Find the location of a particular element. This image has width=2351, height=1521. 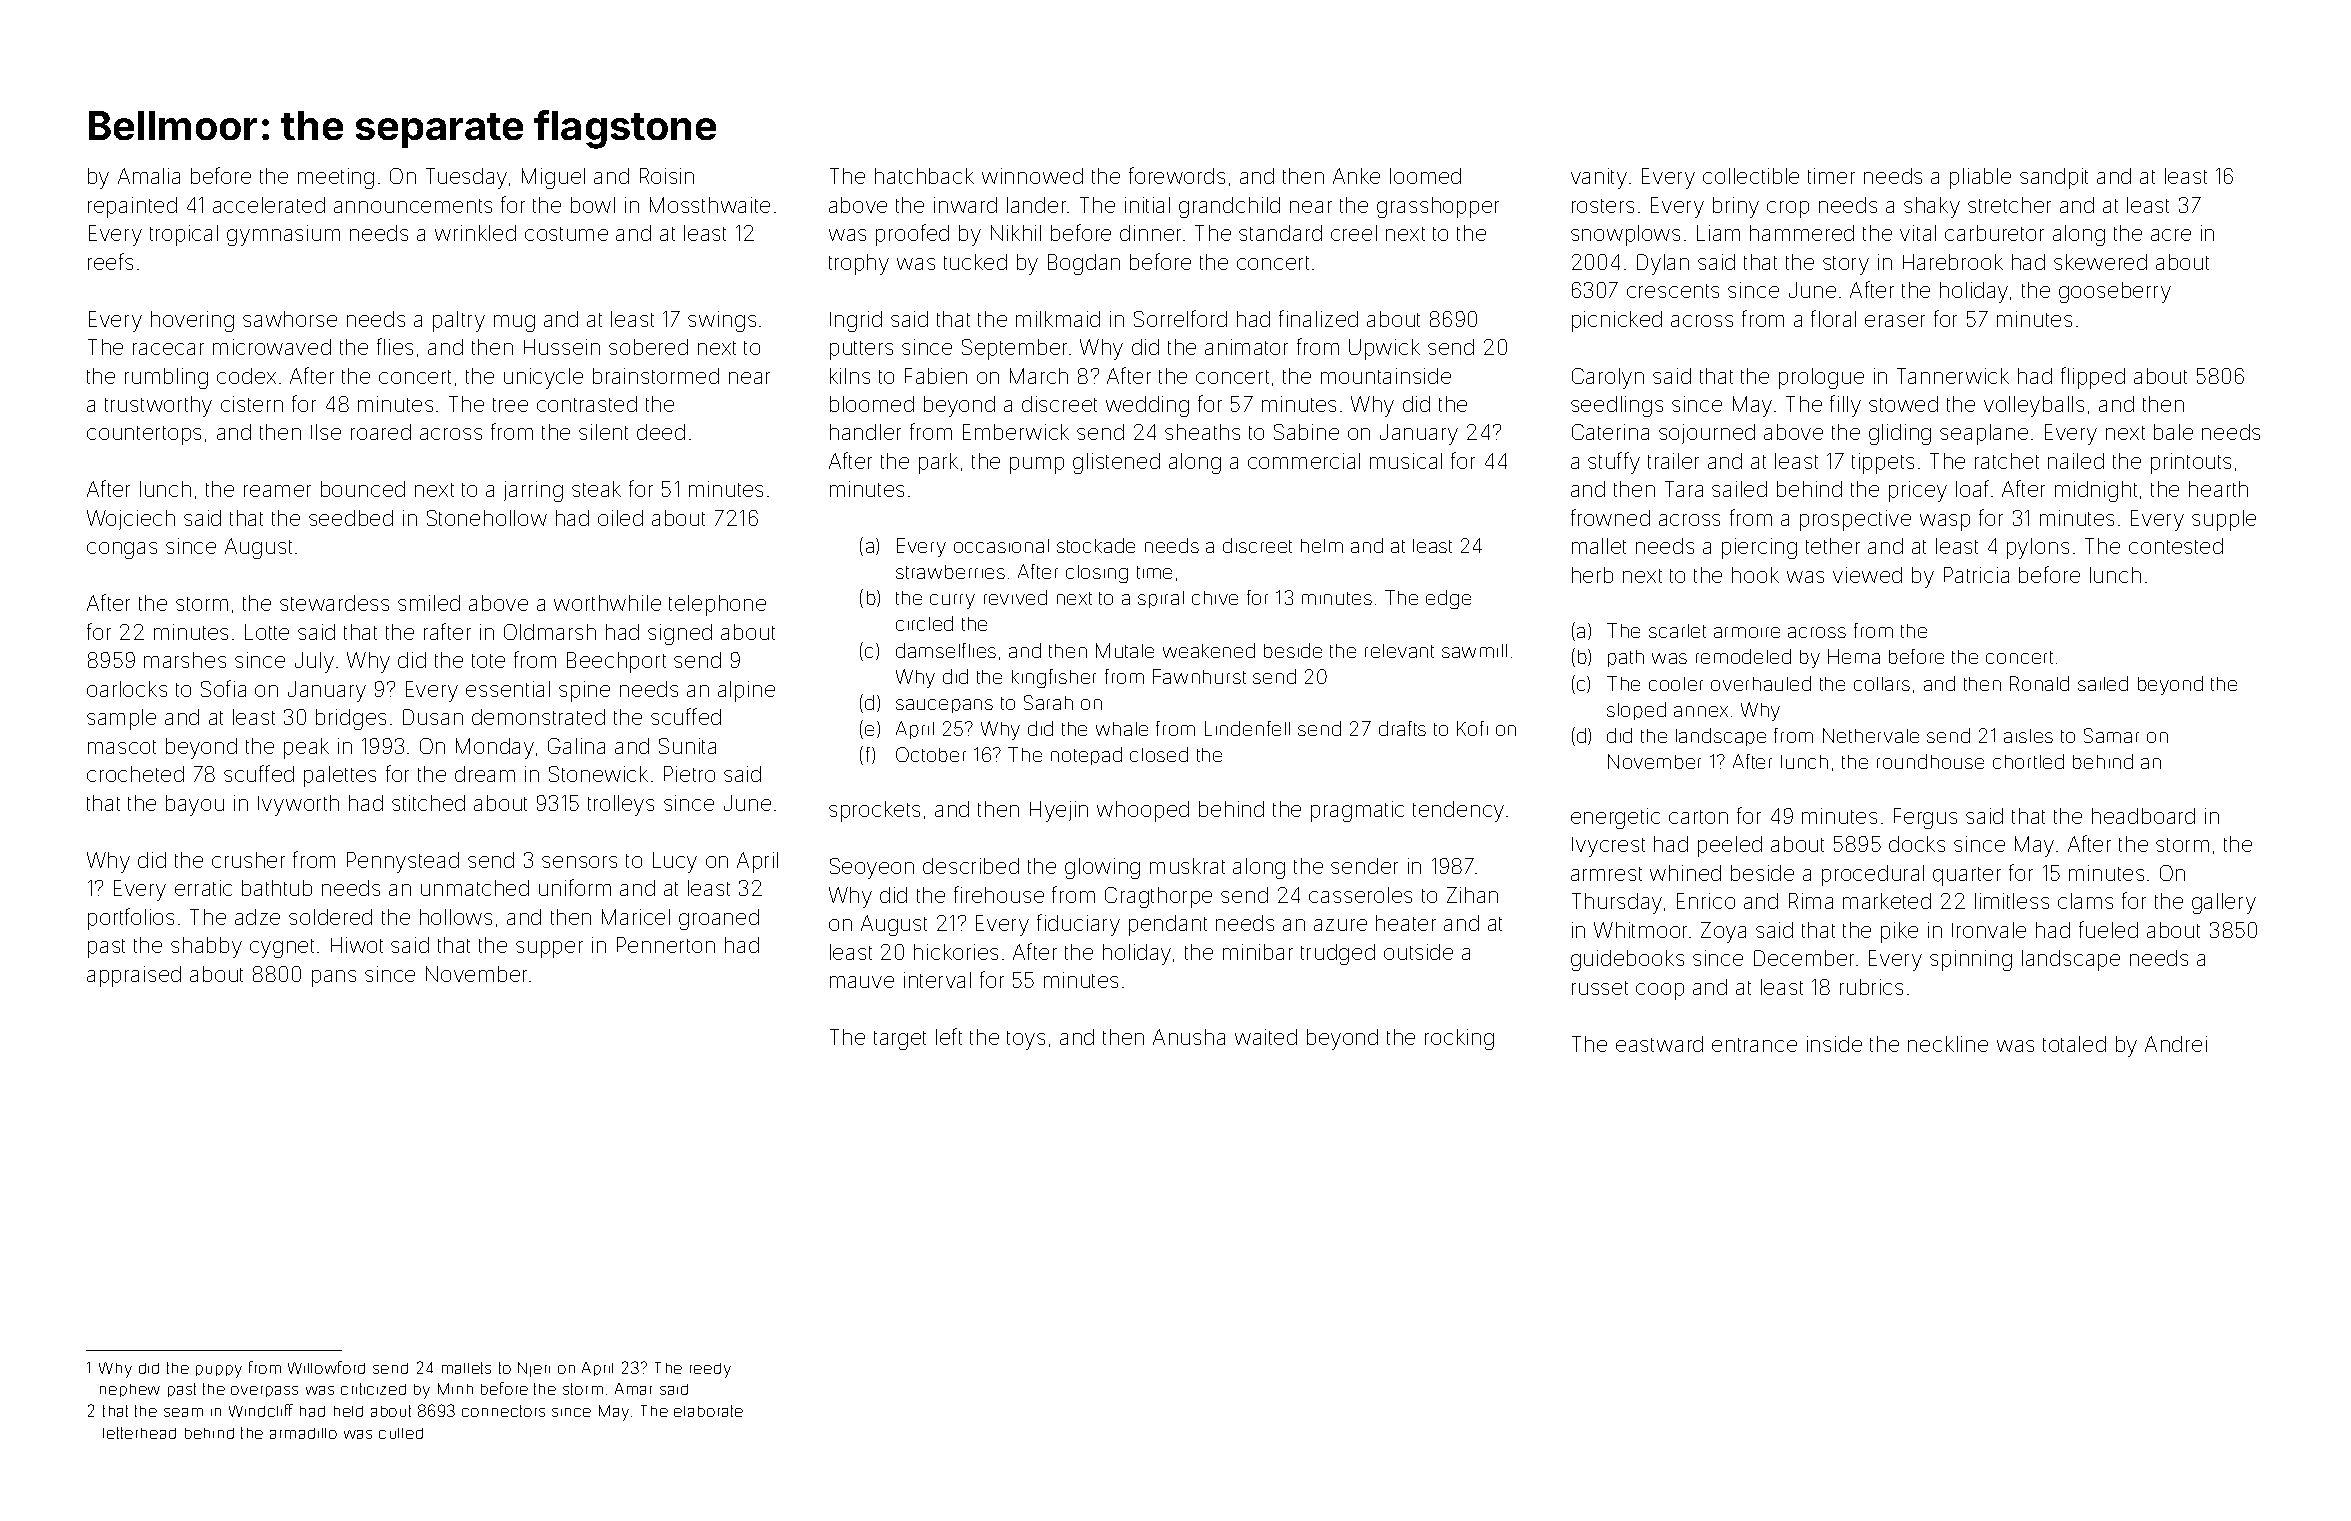

snowplows is located at coordinates (1625, 235).
